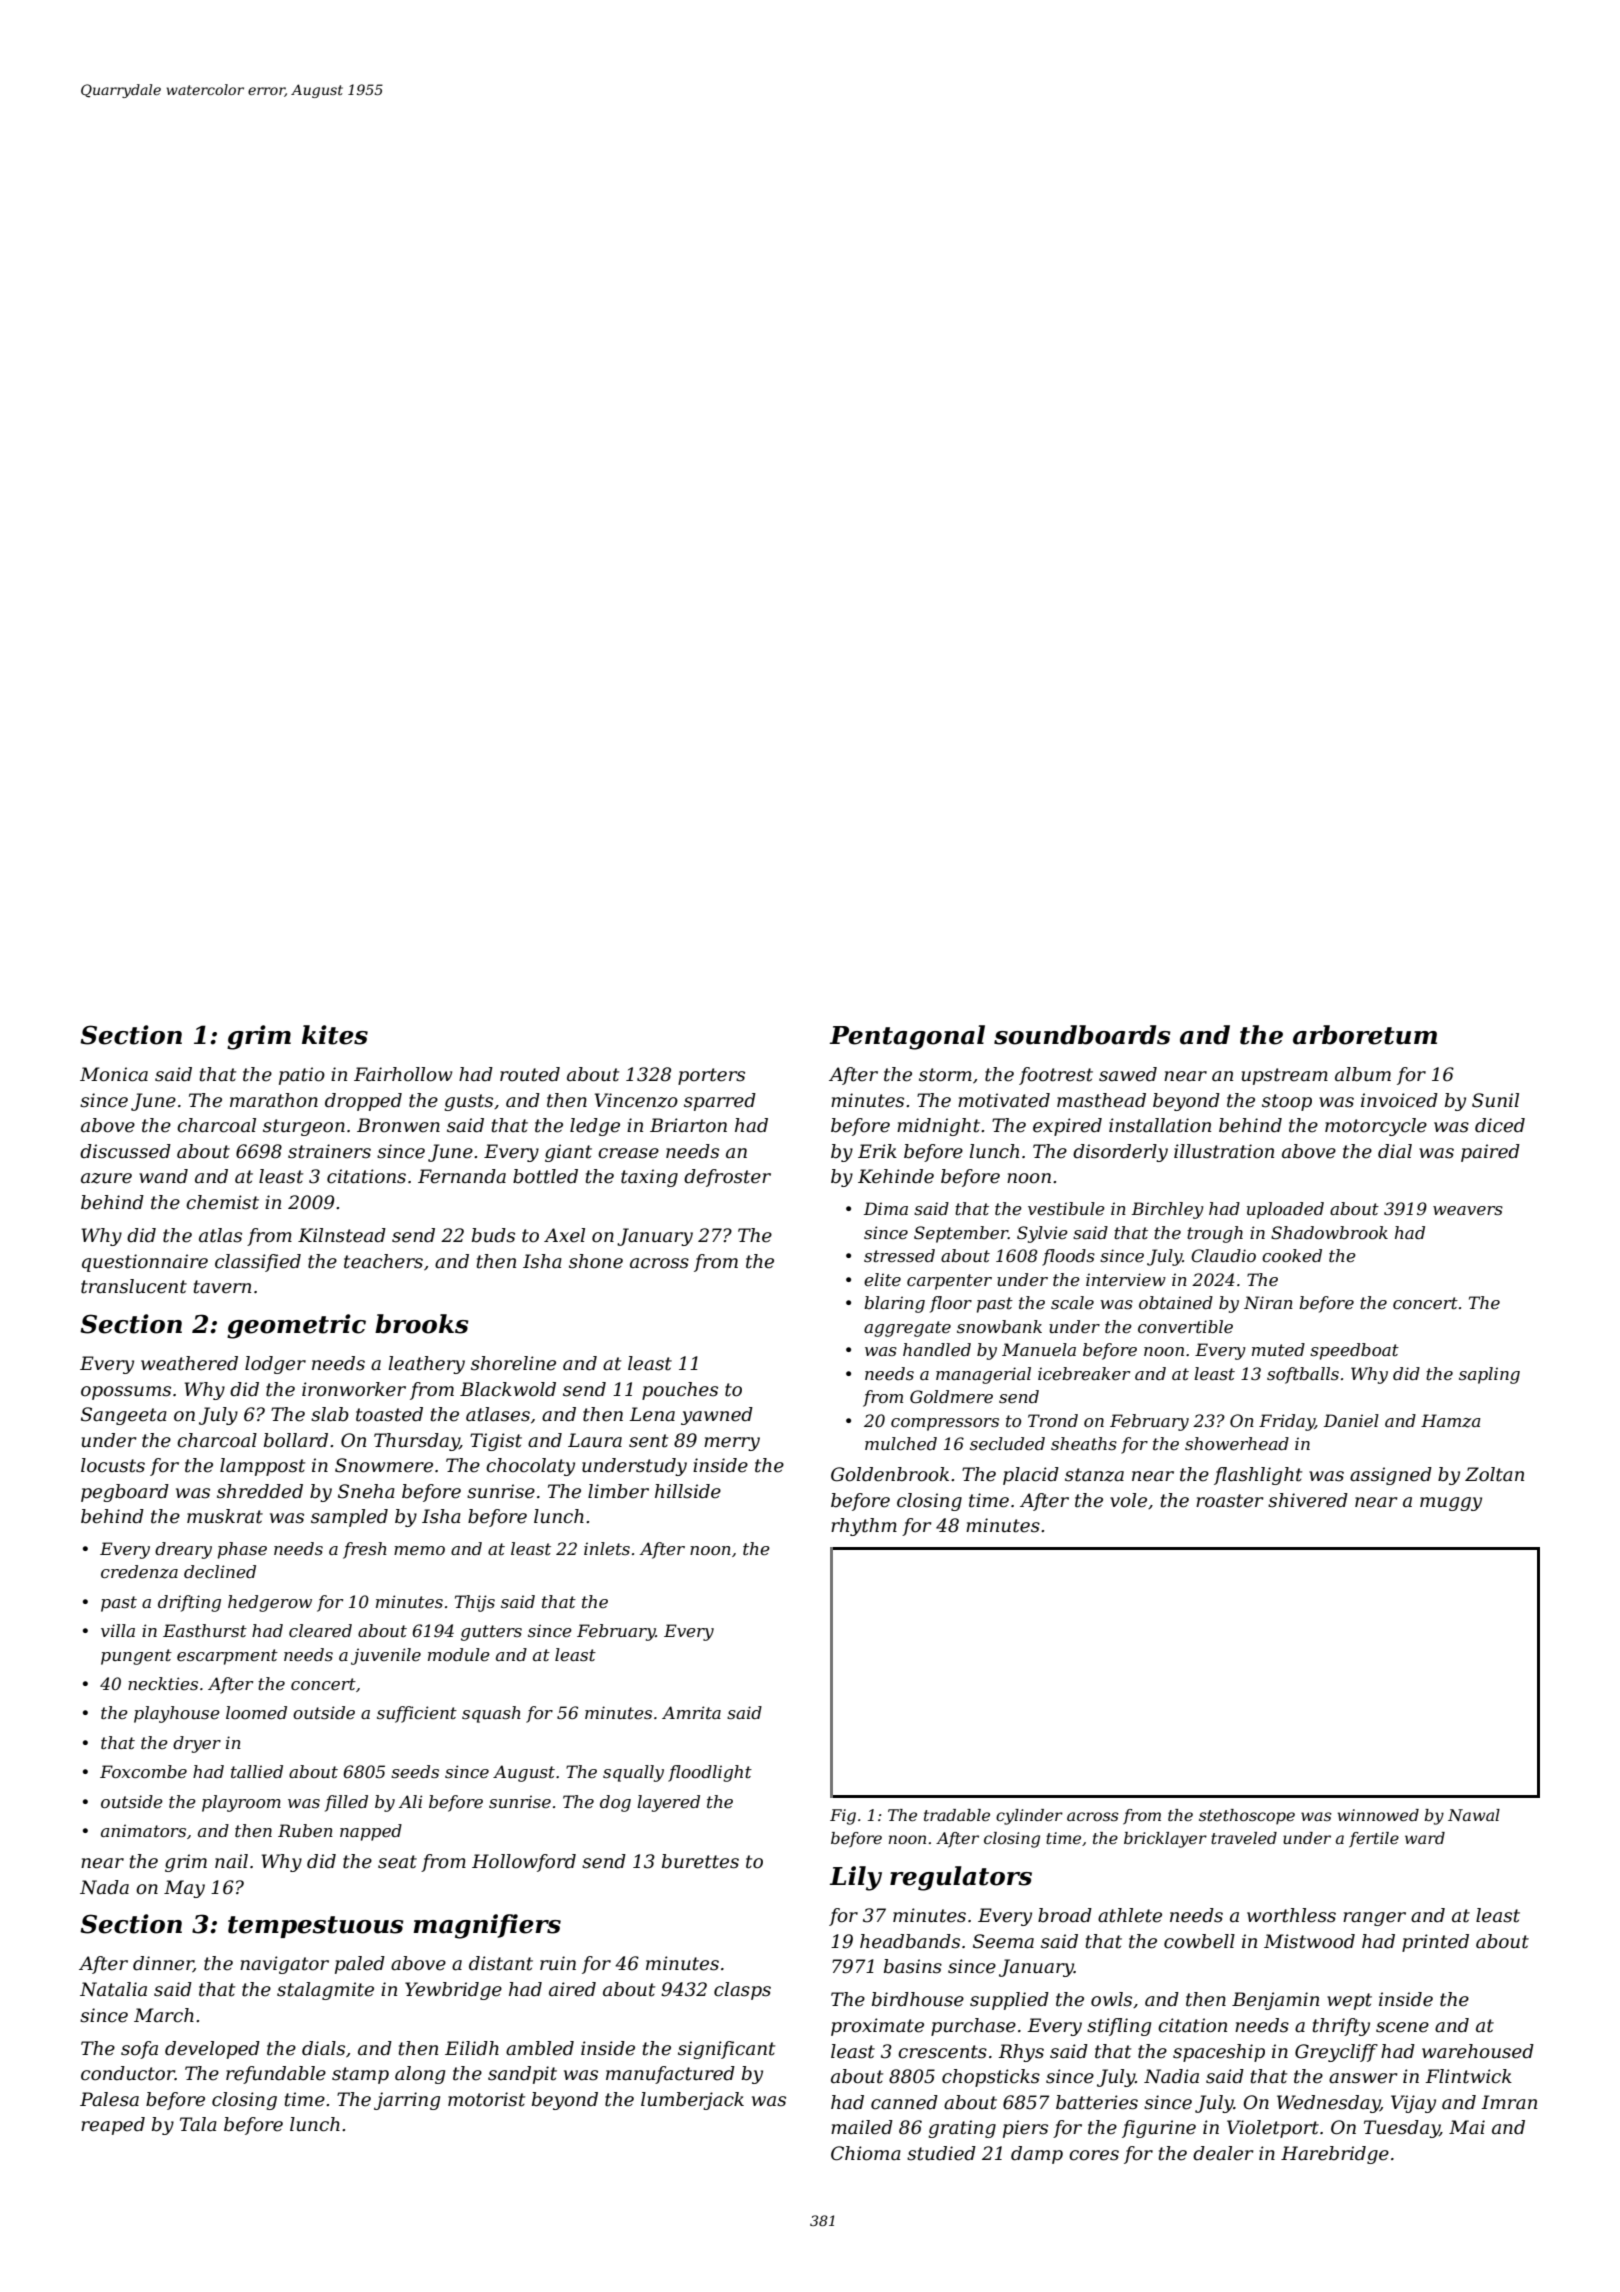 Image resolution: width=1620 pixels, height=2292 pixels. Describe the element at coordinates (342, 1235) in the image. I see `Kilnstead` at that location.
